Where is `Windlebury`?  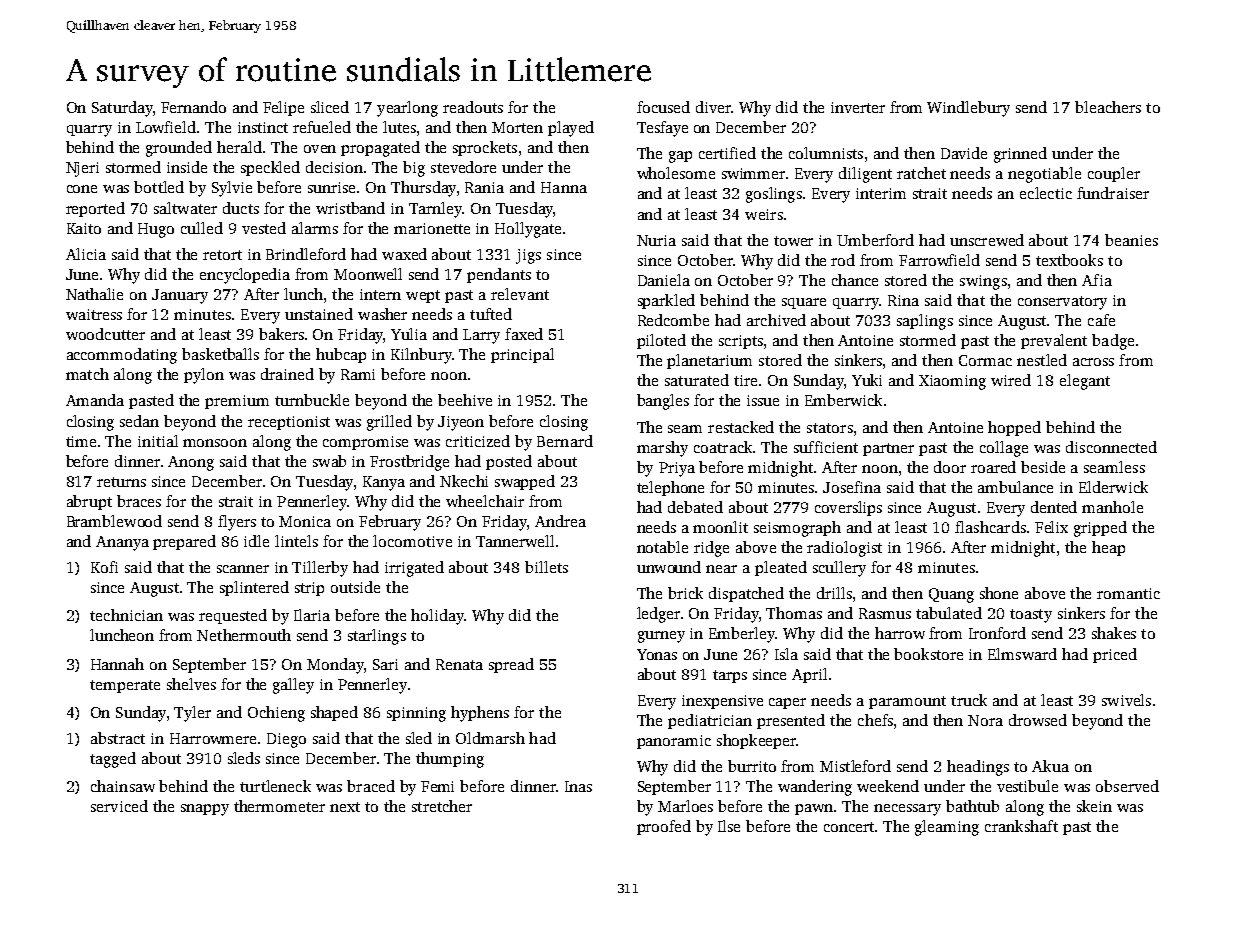 Windlebury is located at coordinates (968, 109).
